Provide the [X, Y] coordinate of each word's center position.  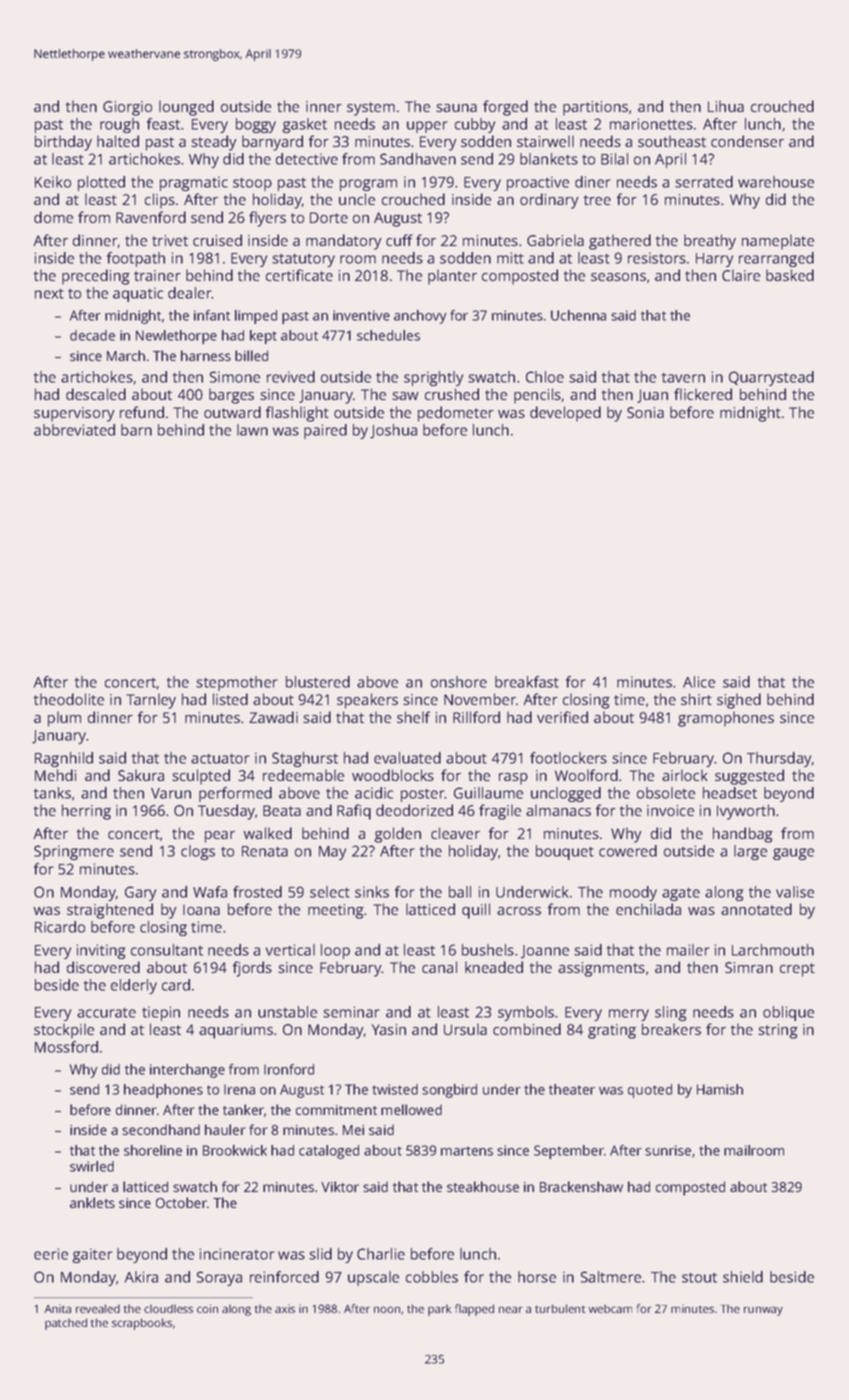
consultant [167, 950]
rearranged [776, 259]
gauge [793, 854]
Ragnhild [64, 759]
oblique [788, 1013]
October [181, 1202]
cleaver [455, 833]
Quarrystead [771, 378]
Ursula [465, 1029]
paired [325, 431]
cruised [217, 240]
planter [452, 277]
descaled [96, 394]
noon [387, 1309]
